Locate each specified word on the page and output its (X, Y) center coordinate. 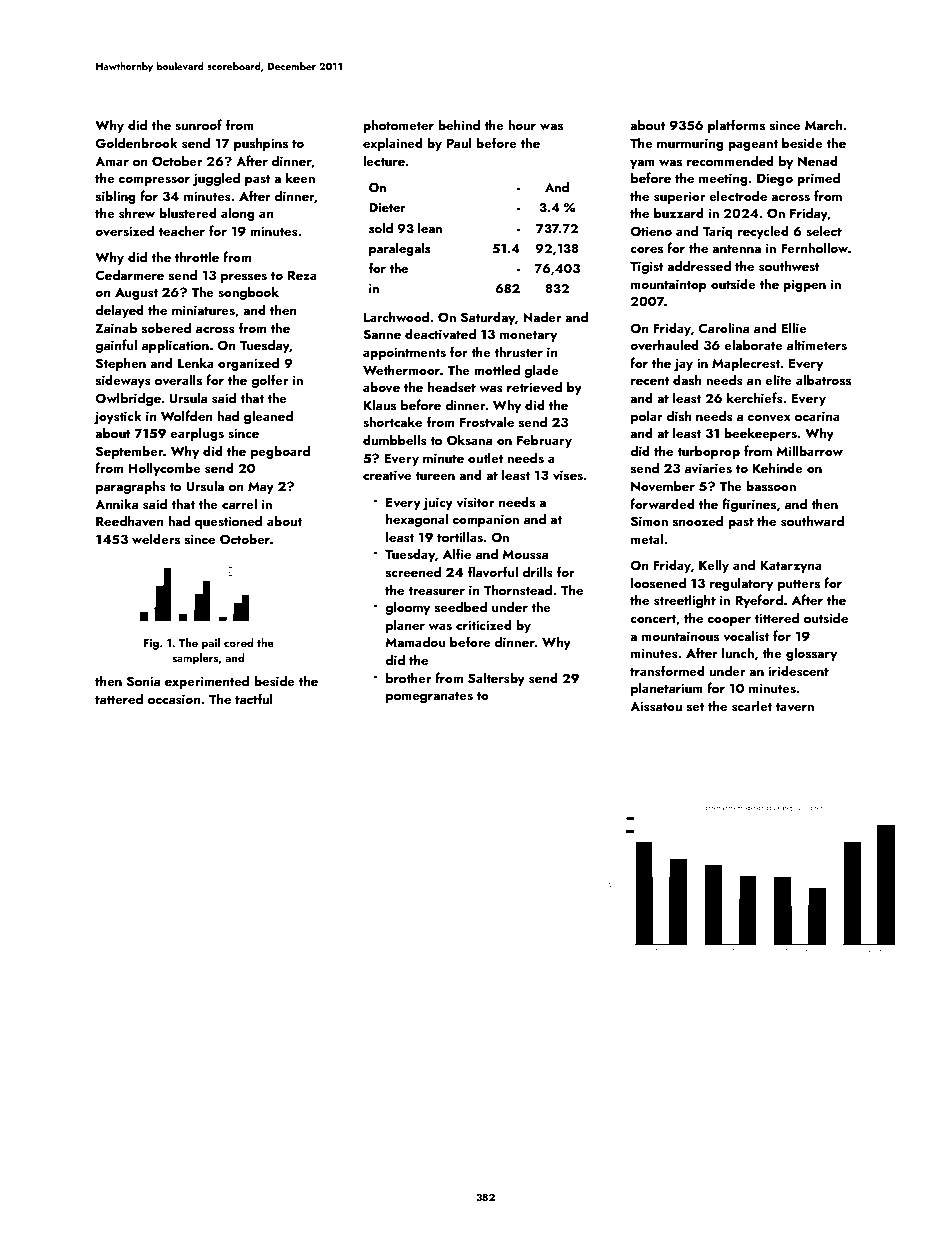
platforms (736, 126)
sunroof (198, 124)
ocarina (817, 416)
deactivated (440, 333)
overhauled (664, 345)
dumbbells (395, 439)
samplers (195, 659)
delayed (119, 311)
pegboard (280, 452)
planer (405, 626)
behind (459, 124)
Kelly (714, 566)
